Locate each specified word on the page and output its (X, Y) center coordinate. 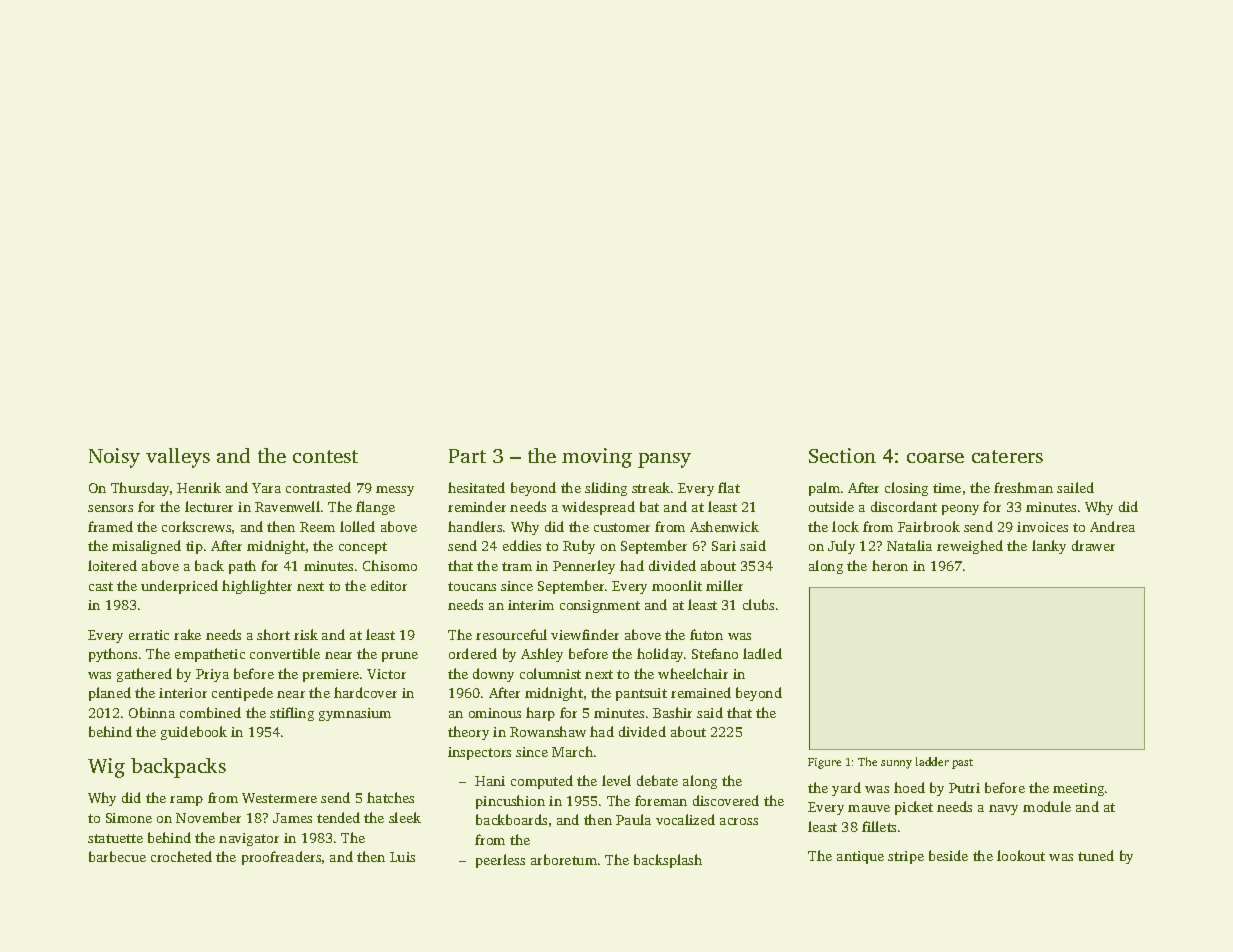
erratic (149, 635)
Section (842, 455)
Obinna (152, 712)
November (208, 817)
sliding (606, 489)
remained (701, 692)
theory (468, 733)
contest (325, 456)
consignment (600, 606)
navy (1003, 810)
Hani (490, 781)
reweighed (970, 547)
